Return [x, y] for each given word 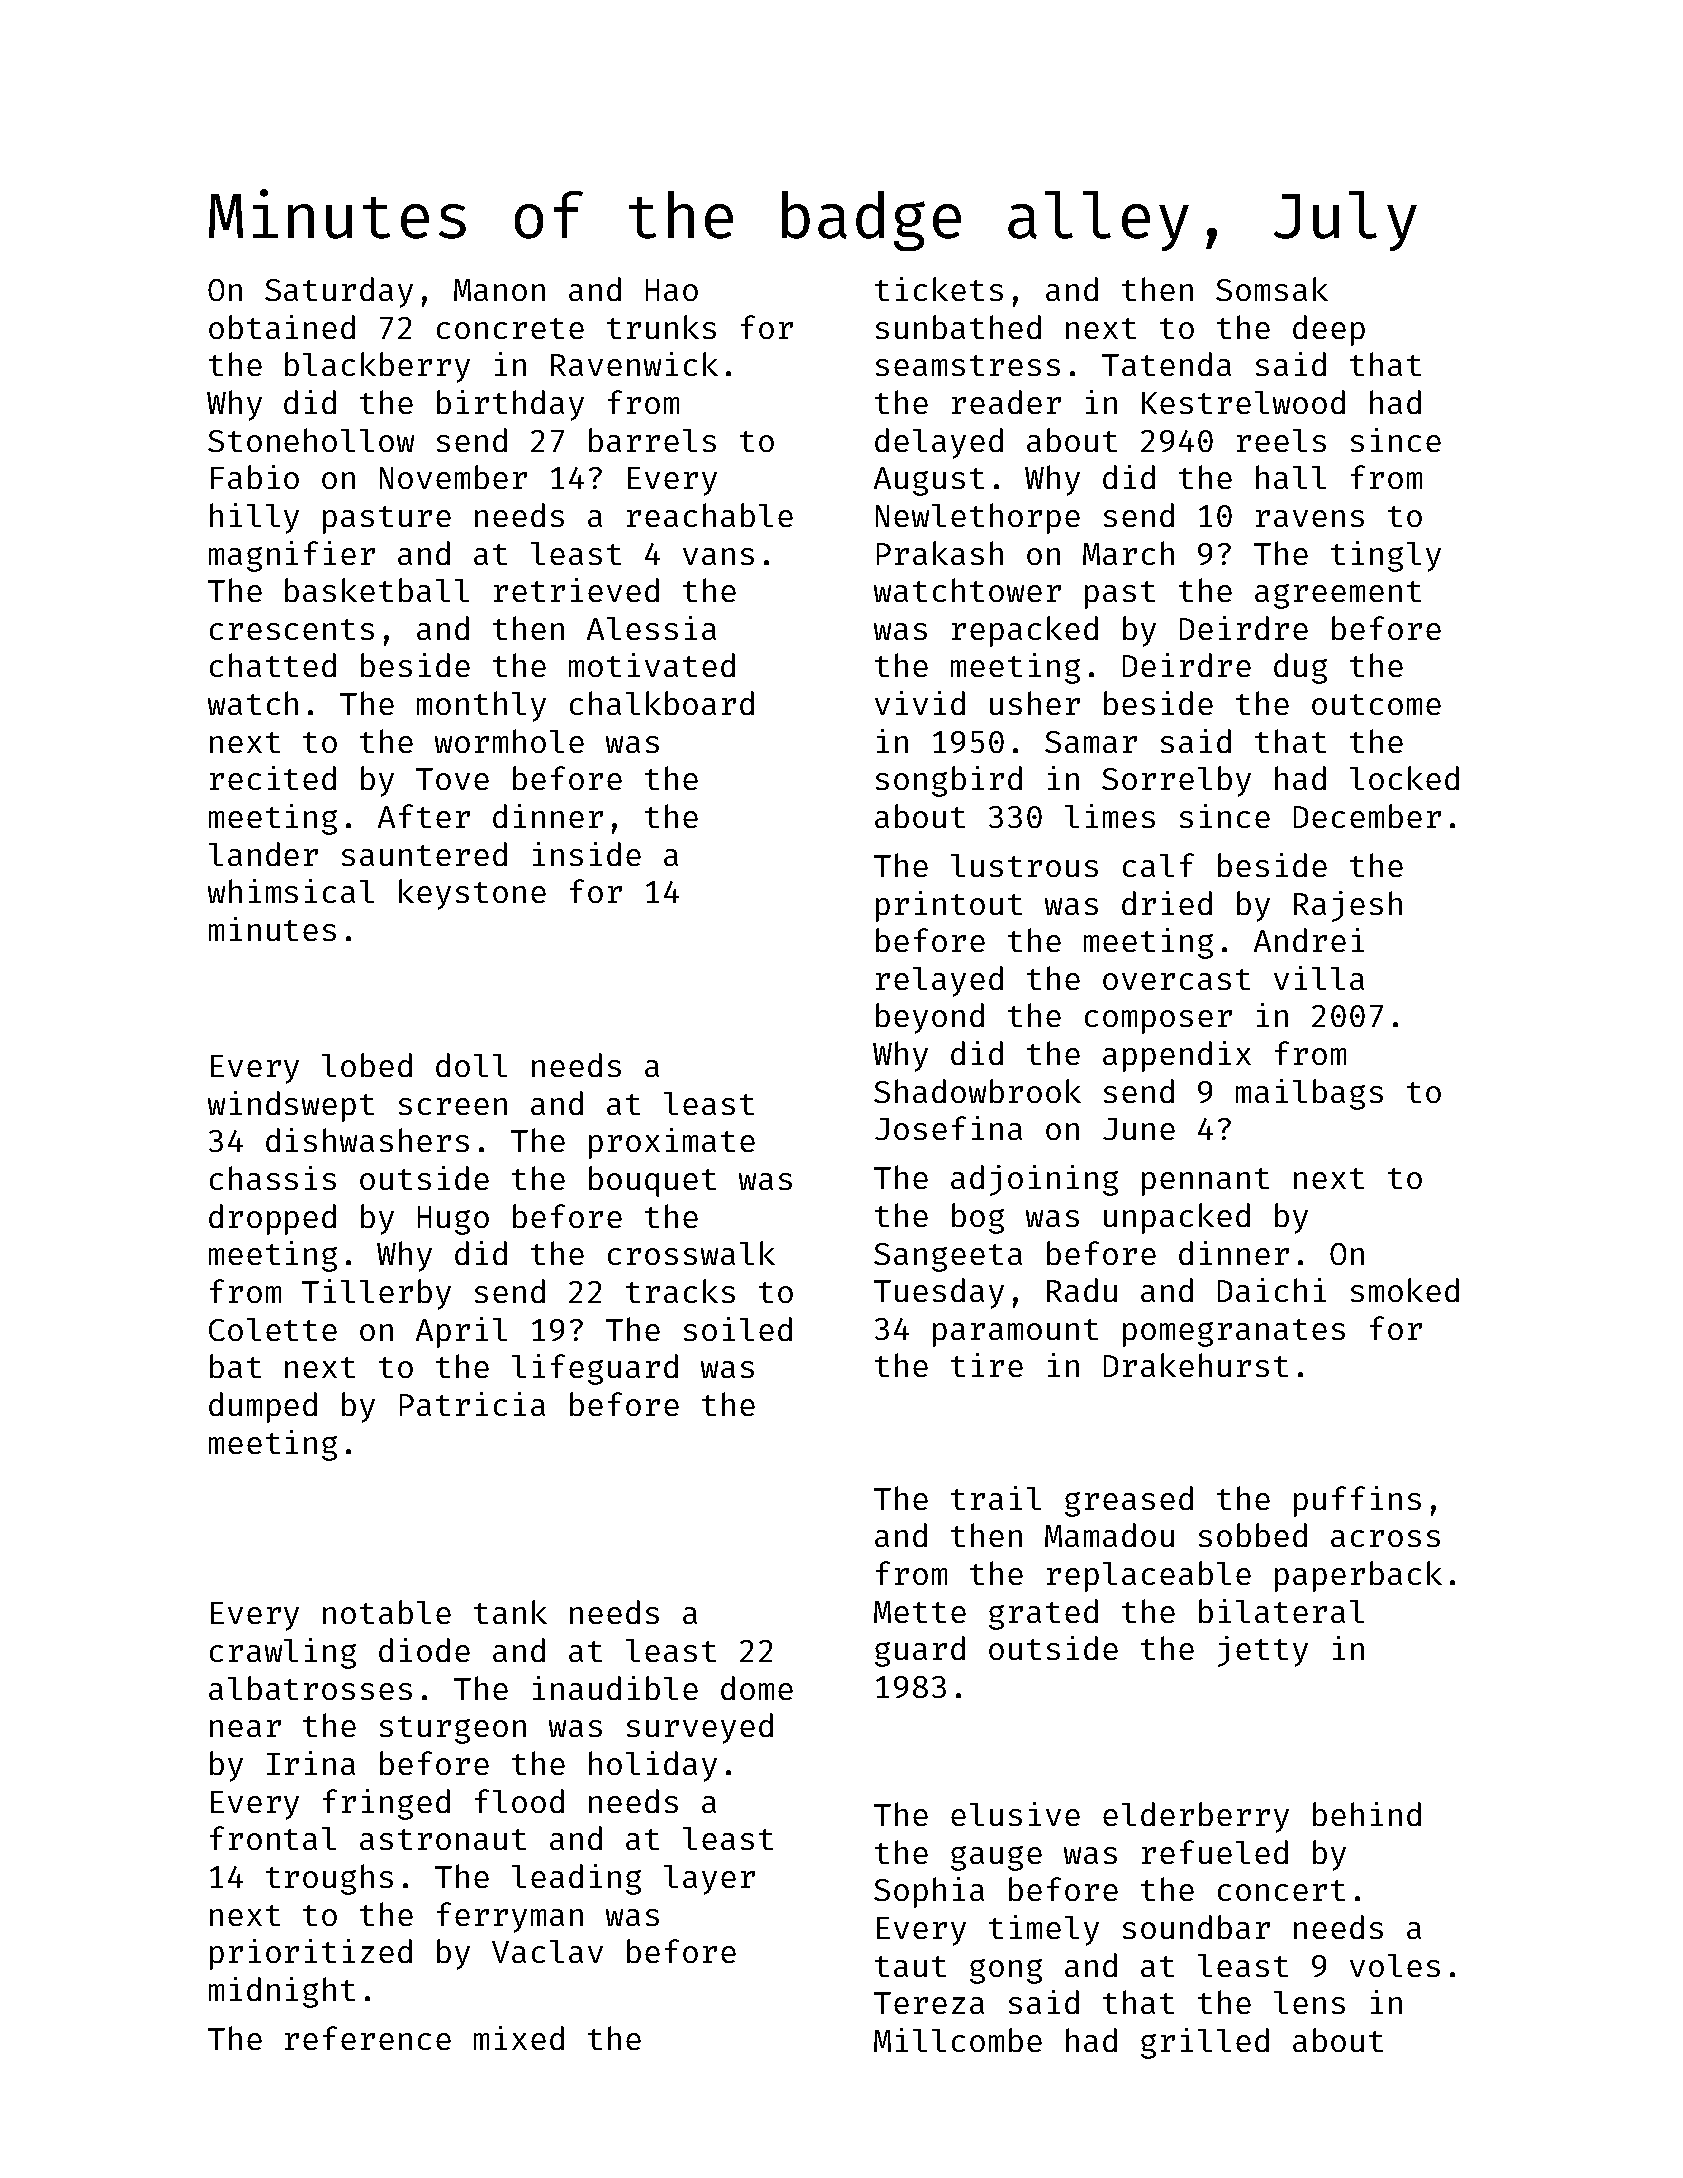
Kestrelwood [1243, 402]
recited [273, 778]
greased [1129, 1501]
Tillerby [376, 1294]
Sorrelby [1176, 781]
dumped [263, 1407]
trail [996, 1498]
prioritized [311, 1954]
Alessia [651, 628]
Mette [920, 1612]
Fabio [255, 477]
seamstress [968, 365]
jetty [1263, 1651]
